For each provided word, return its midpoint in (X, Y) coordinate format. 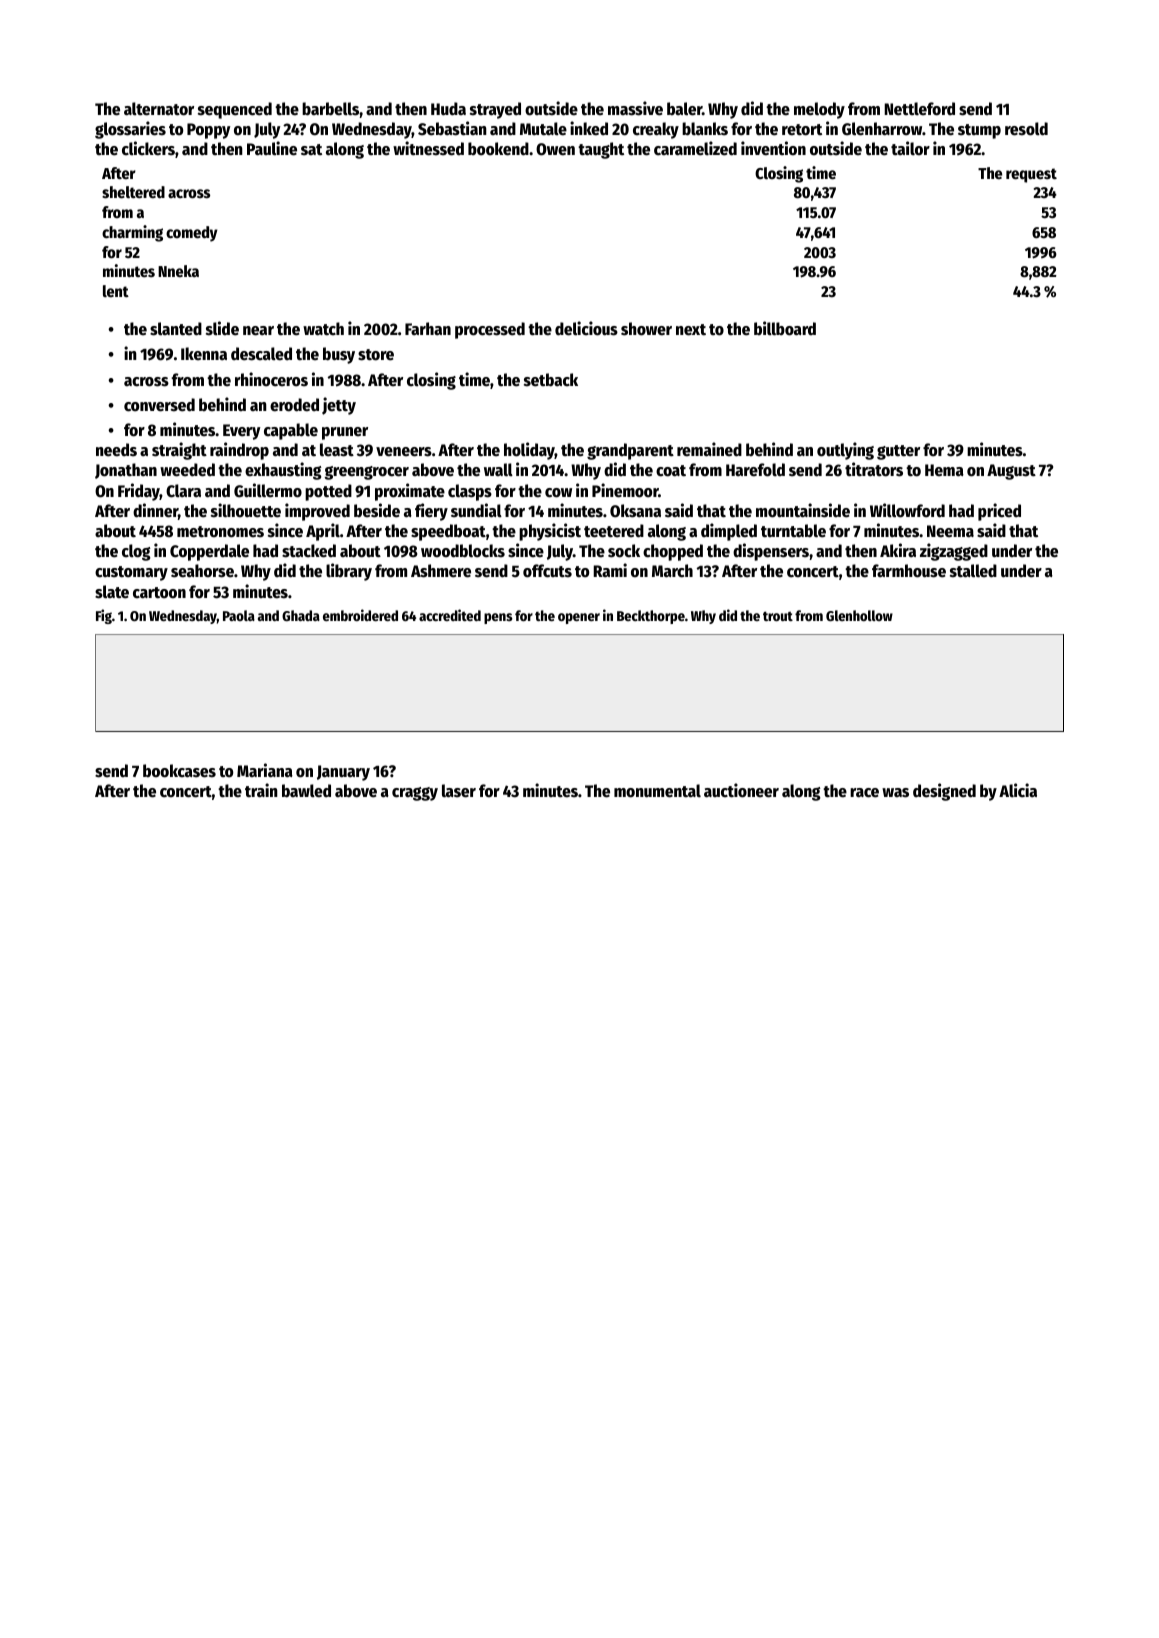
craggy (415, 794)
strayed (495, 110)
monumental (657, 791)
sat (311, 150)
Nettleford (919, 109)
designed (944, 792)
